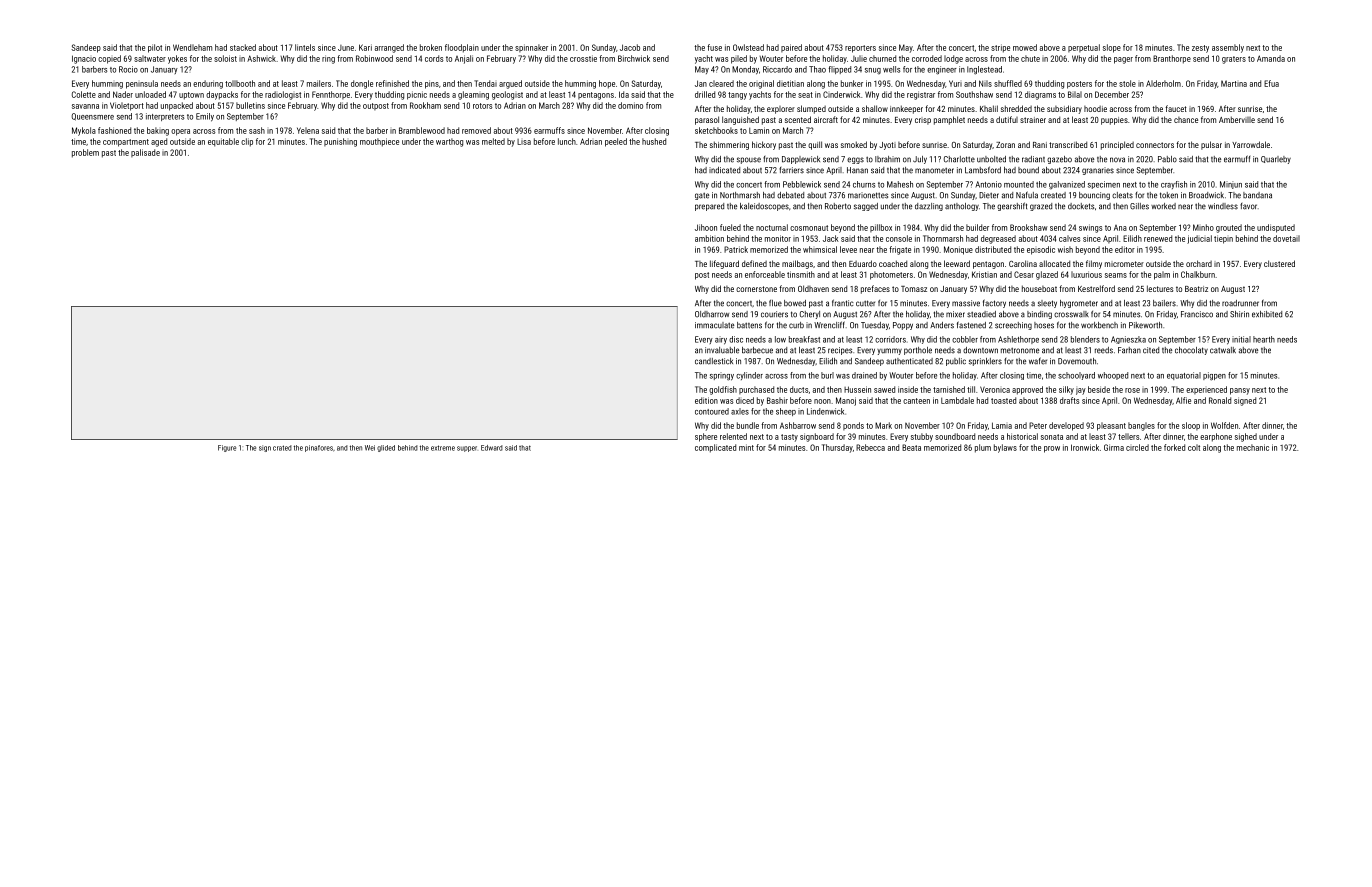 The image size is (1372, 887). I want to click on punishing, so click(340, 142).
